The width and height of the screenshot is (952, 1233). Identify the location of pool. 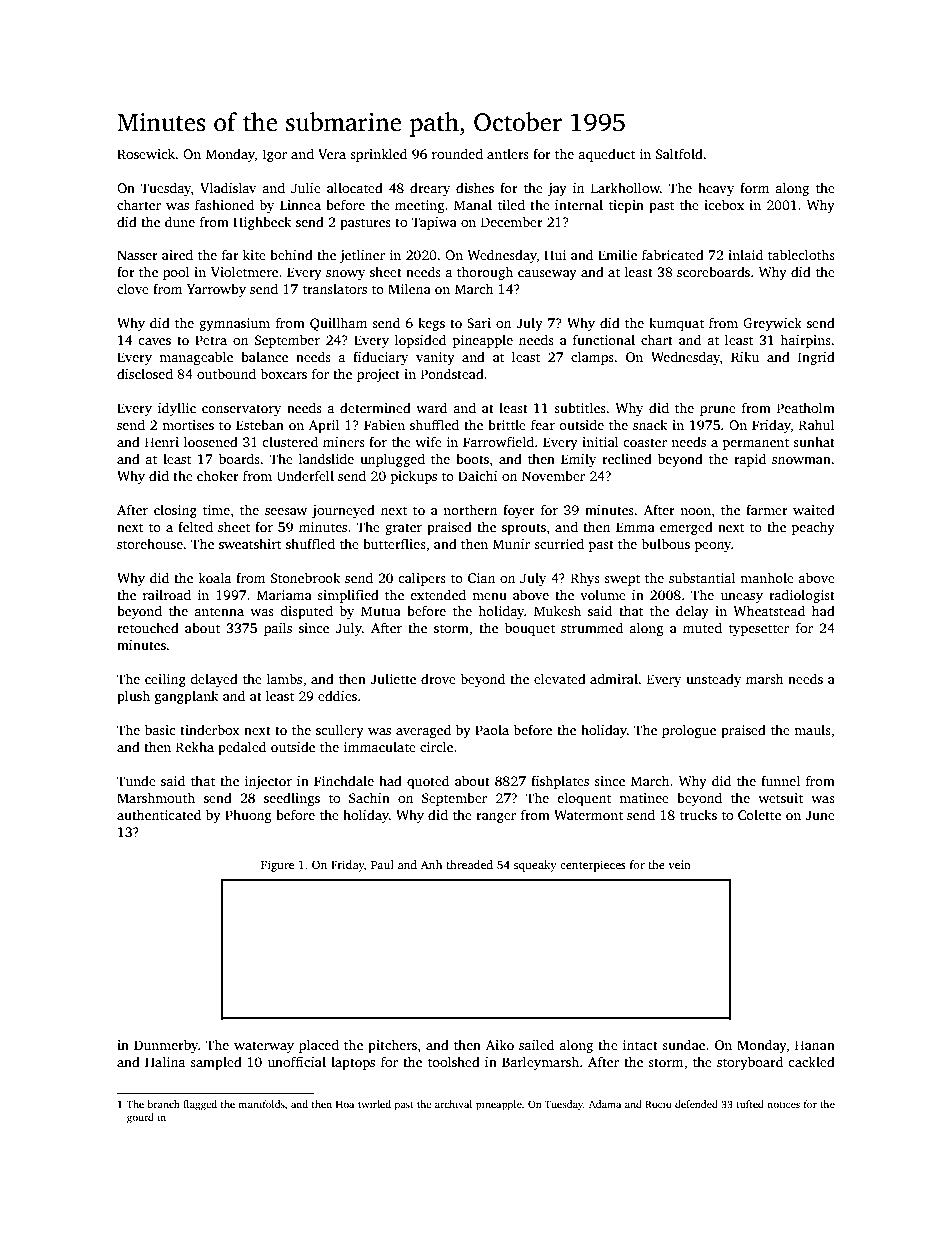
(176, 273).
